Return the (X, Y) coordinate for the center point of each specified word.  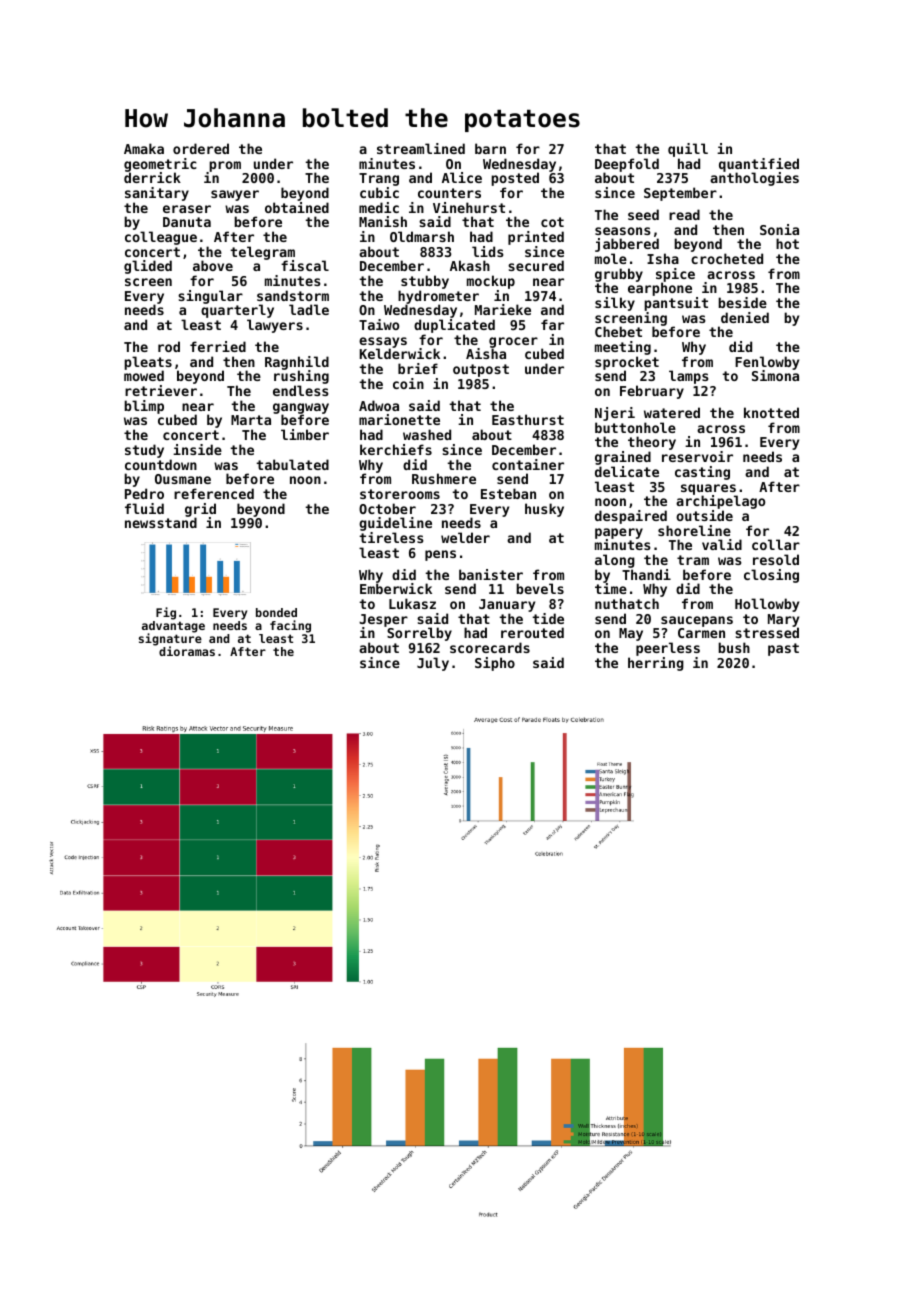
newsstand (161, 523)
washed (427, 434)
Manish (383, 221)
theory (652, 443)
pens (440, 555)
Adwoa (379, 405)
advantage (173, 627)
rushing (301, 378)
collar (776, 544)
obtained (297, 207)
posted (515, 179)
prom (225, 166)
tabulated (292, 464)
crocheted (727, 258)
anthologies (754, 179)
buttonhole (635, 427)
